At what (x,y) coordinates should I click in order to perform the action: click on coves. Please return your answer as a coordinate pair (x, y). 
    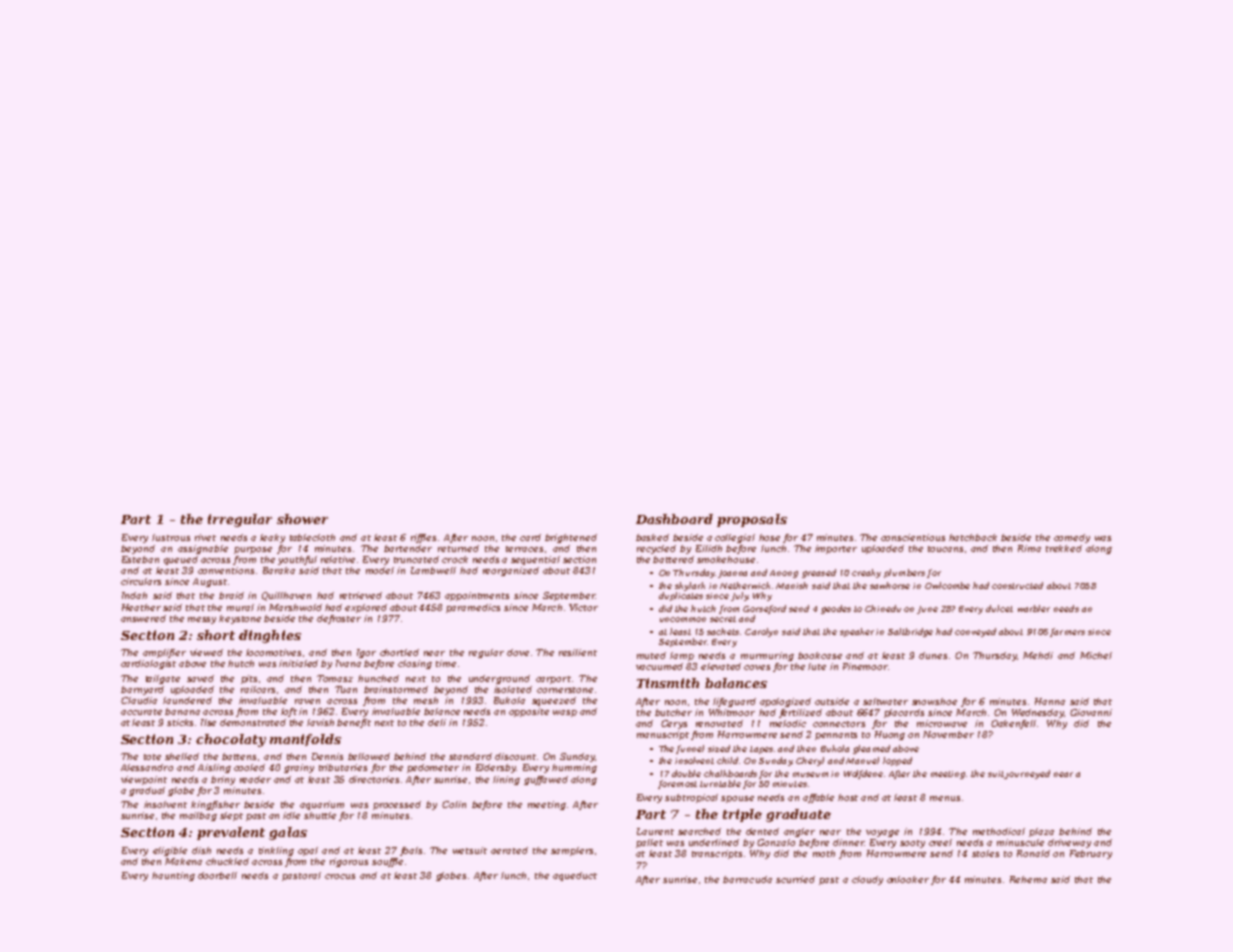
    Looking at the image, I should click on (757, 667).
